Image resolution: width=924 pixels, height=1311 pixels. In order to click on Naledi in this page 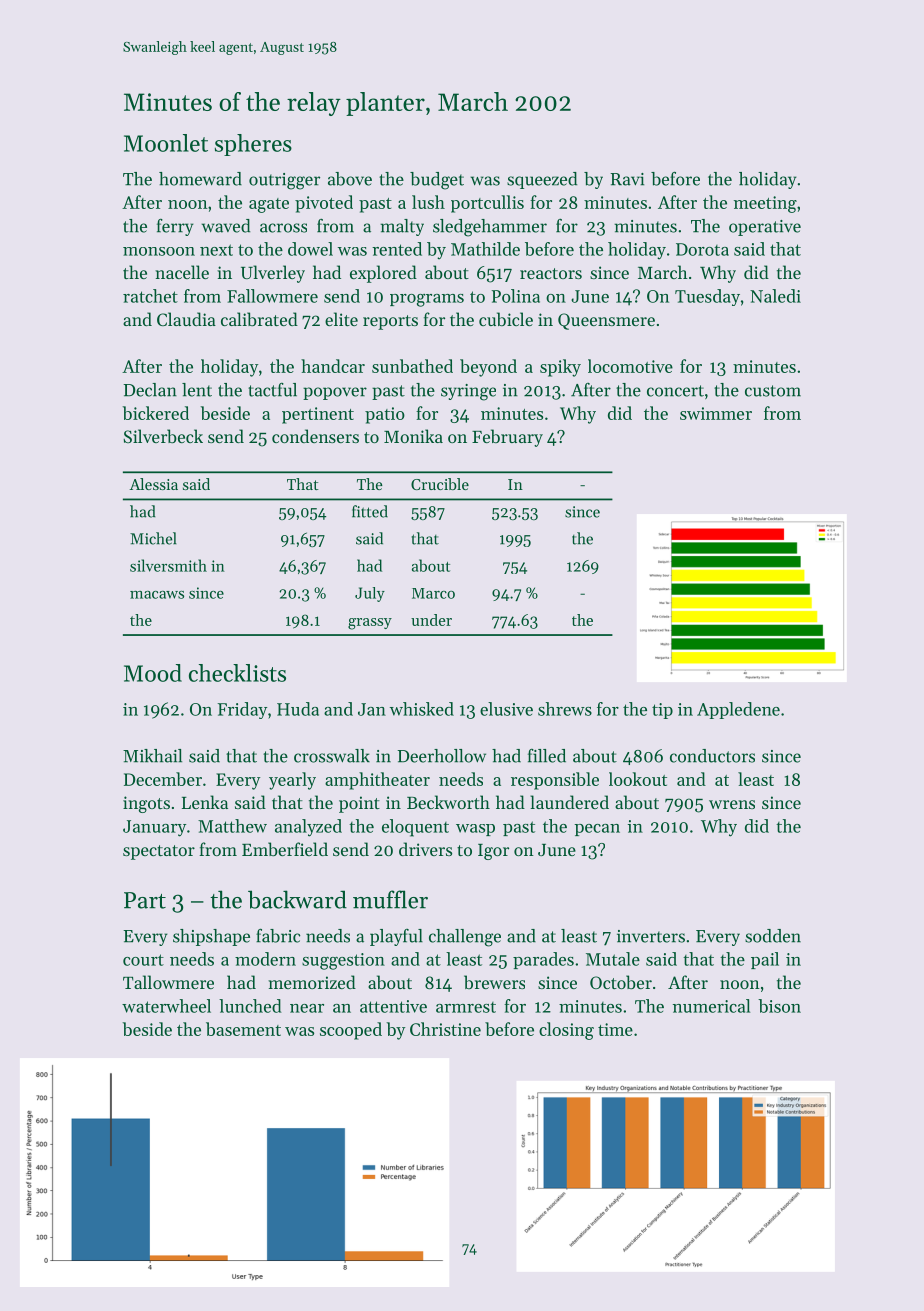, I will do `click(775, 296)`.
